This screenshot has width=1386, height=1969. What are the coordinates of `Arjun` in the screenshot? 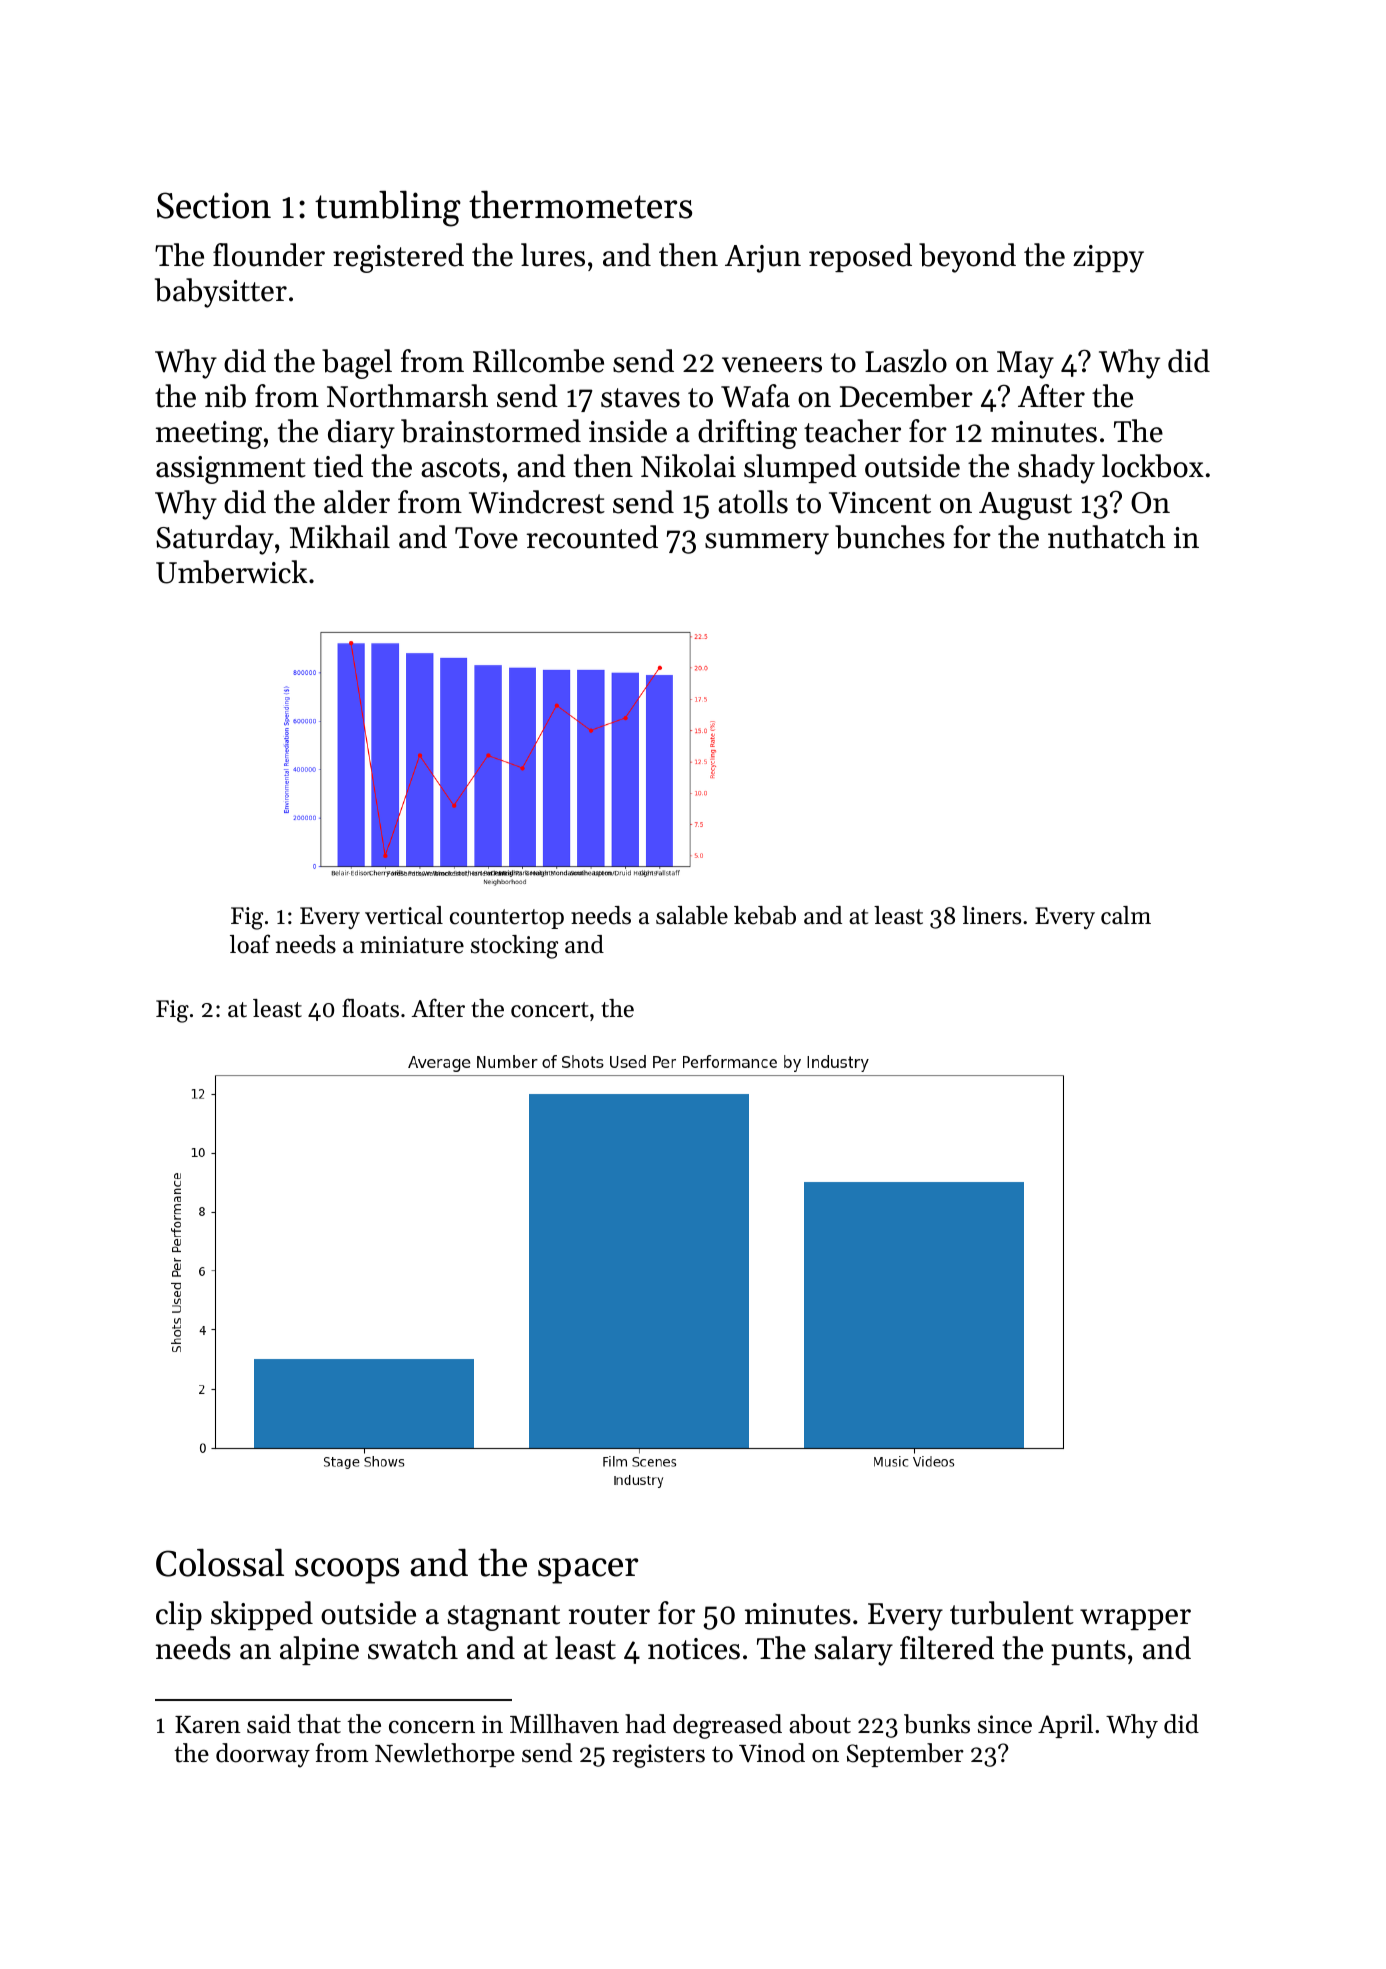 It's located at (763, 259).
